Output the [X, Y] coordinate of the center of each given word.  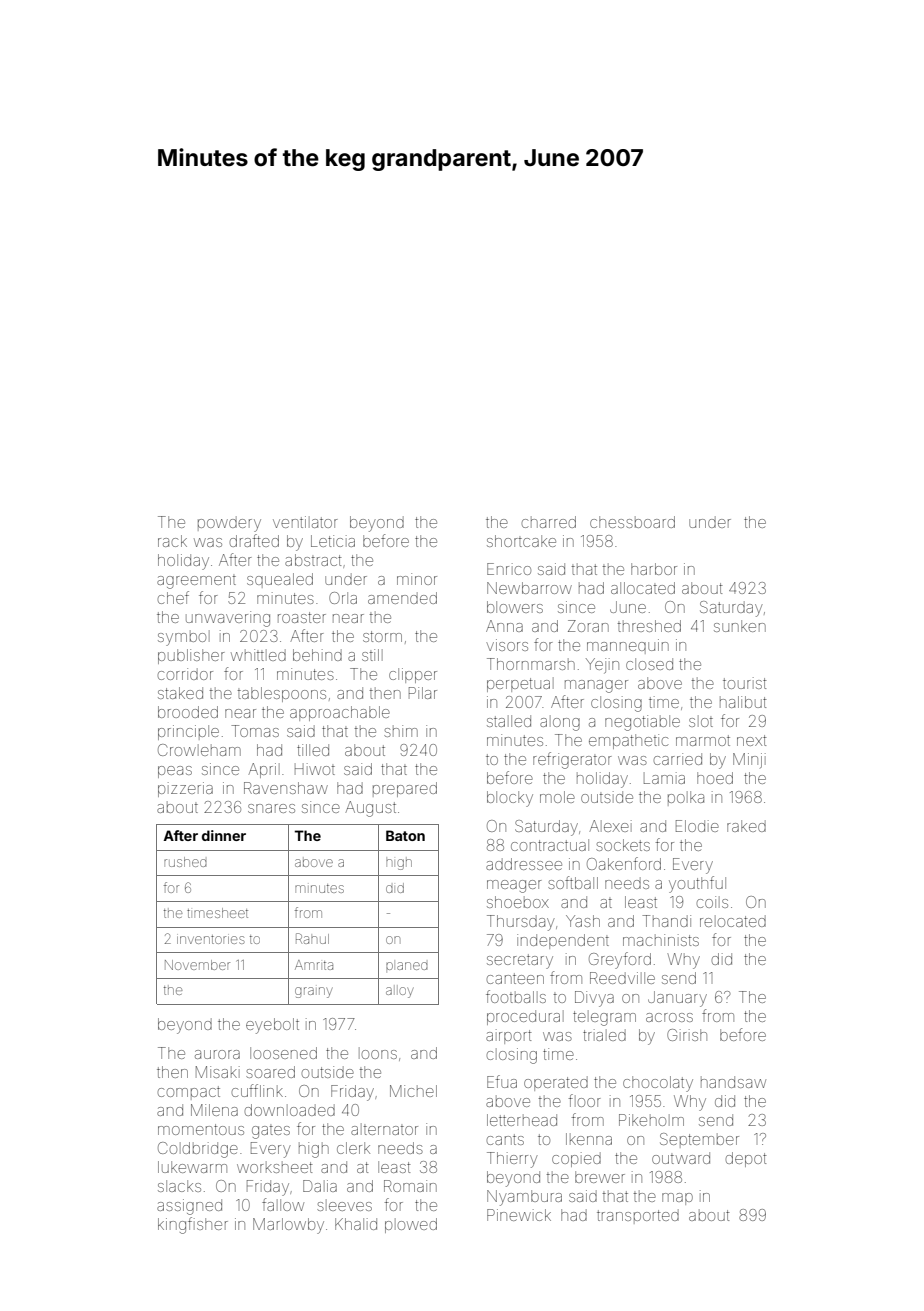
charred [549, 522]
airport [509, 1036]
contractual [550, 845]
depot [746, 1159]
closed [649, 664]
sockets [623, 845]
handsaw [733, 1082]
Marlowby [288, 1226]
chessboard [632, 522]
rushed [185, 862]
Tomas [255, 731]
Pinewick [519, 1215]
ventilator [305, 522]
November [197, 965]
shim [401, 731]
